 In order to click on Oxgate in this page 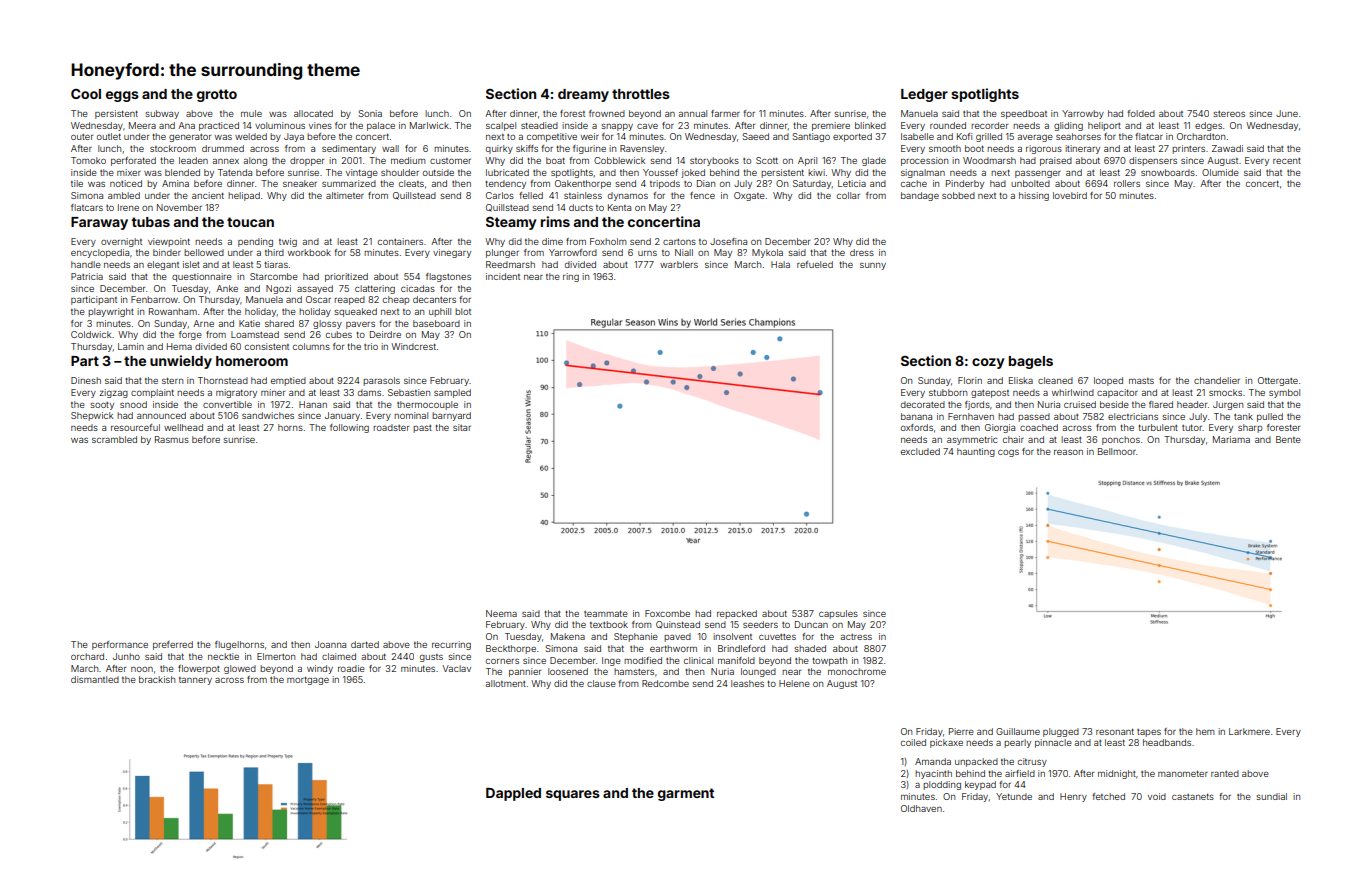, I will do `click(749, 196)`.
